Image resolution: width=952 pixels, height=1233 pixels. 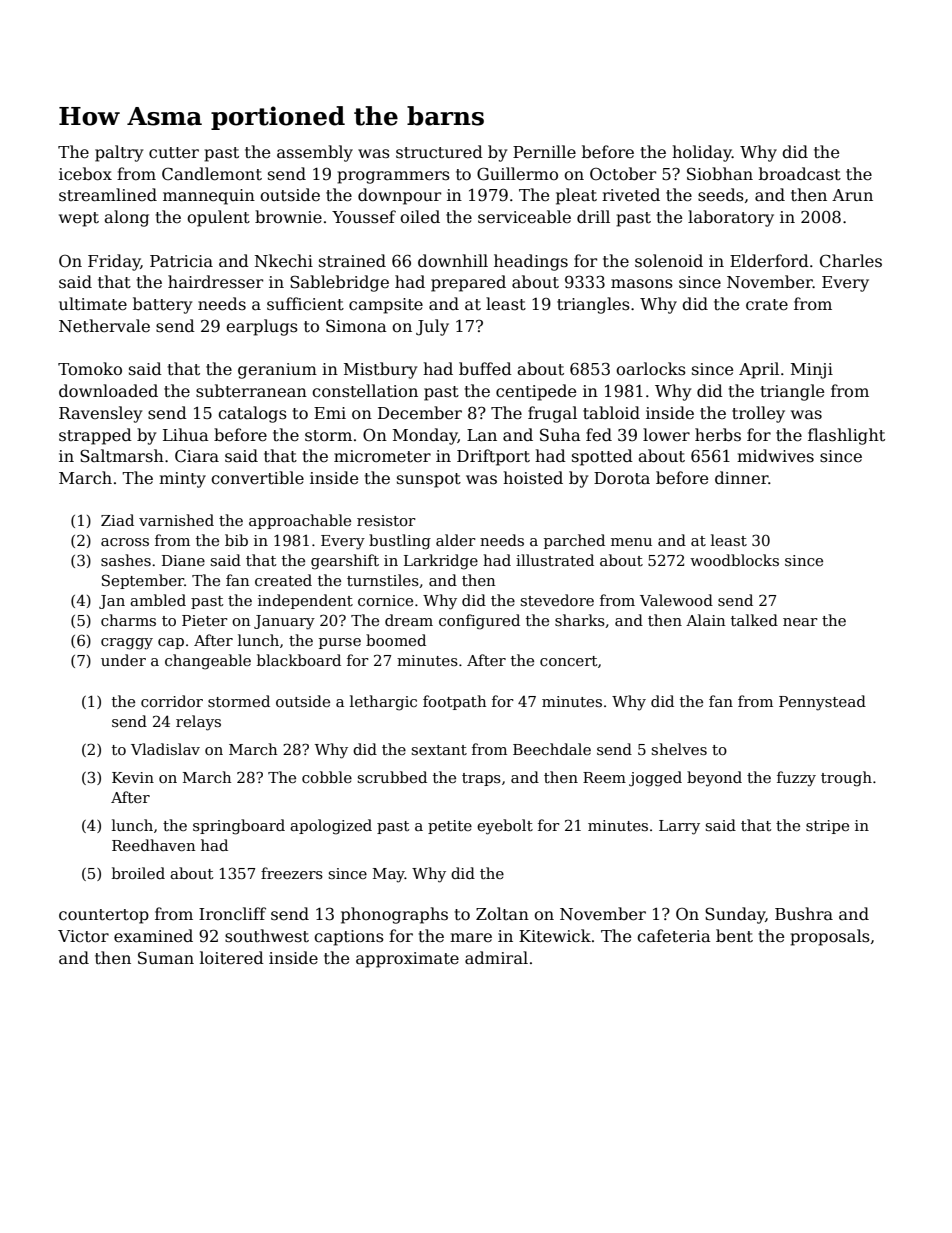 What do you see at coordinates (122, 456) in the screenshot?
I see `Saltmarsh` at bounding box center [122, 456].
